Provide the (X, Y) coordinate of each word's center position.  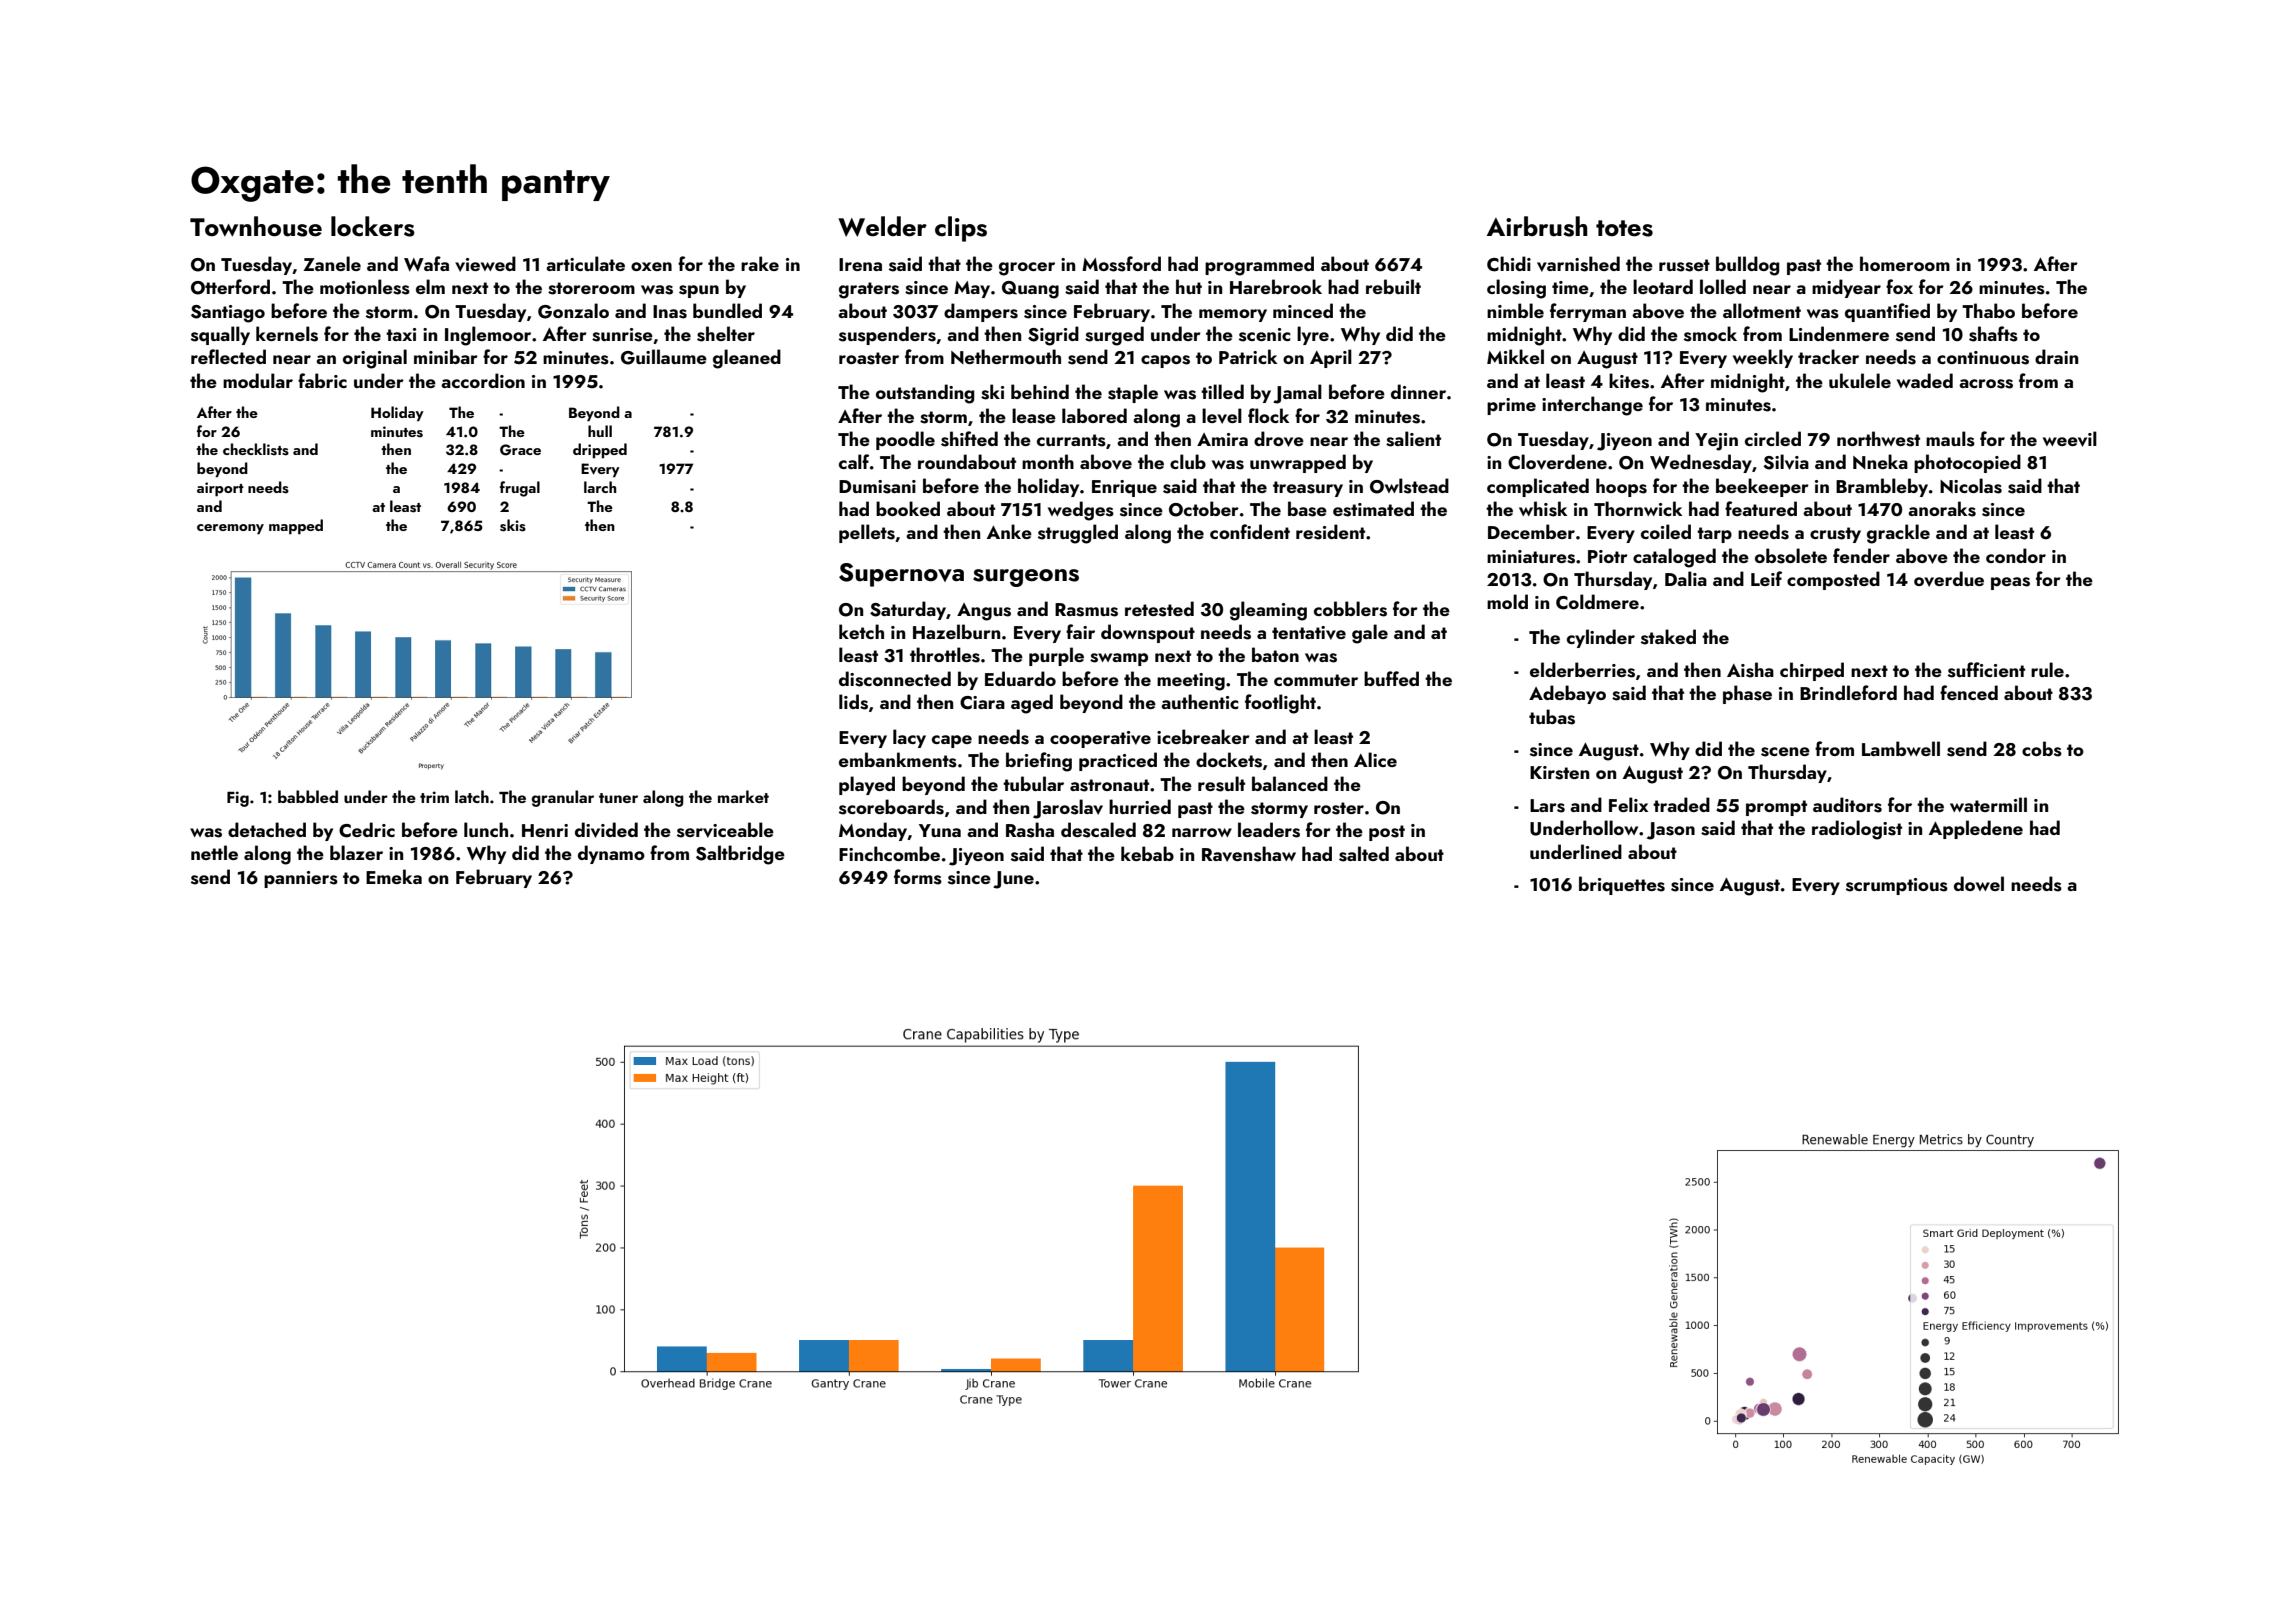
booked (908, 508)
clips (961, 229)
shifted (969, 439)
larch (600, 487)
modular (258, 380)
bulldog (1748, 266)
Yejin (1716, 442)
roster (1339, 808)
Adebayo (1567, 694)
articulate (585, 263)
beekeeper (1762, 487)
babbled (308, 796)
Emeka (394, 876)
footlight (1280, 704)
